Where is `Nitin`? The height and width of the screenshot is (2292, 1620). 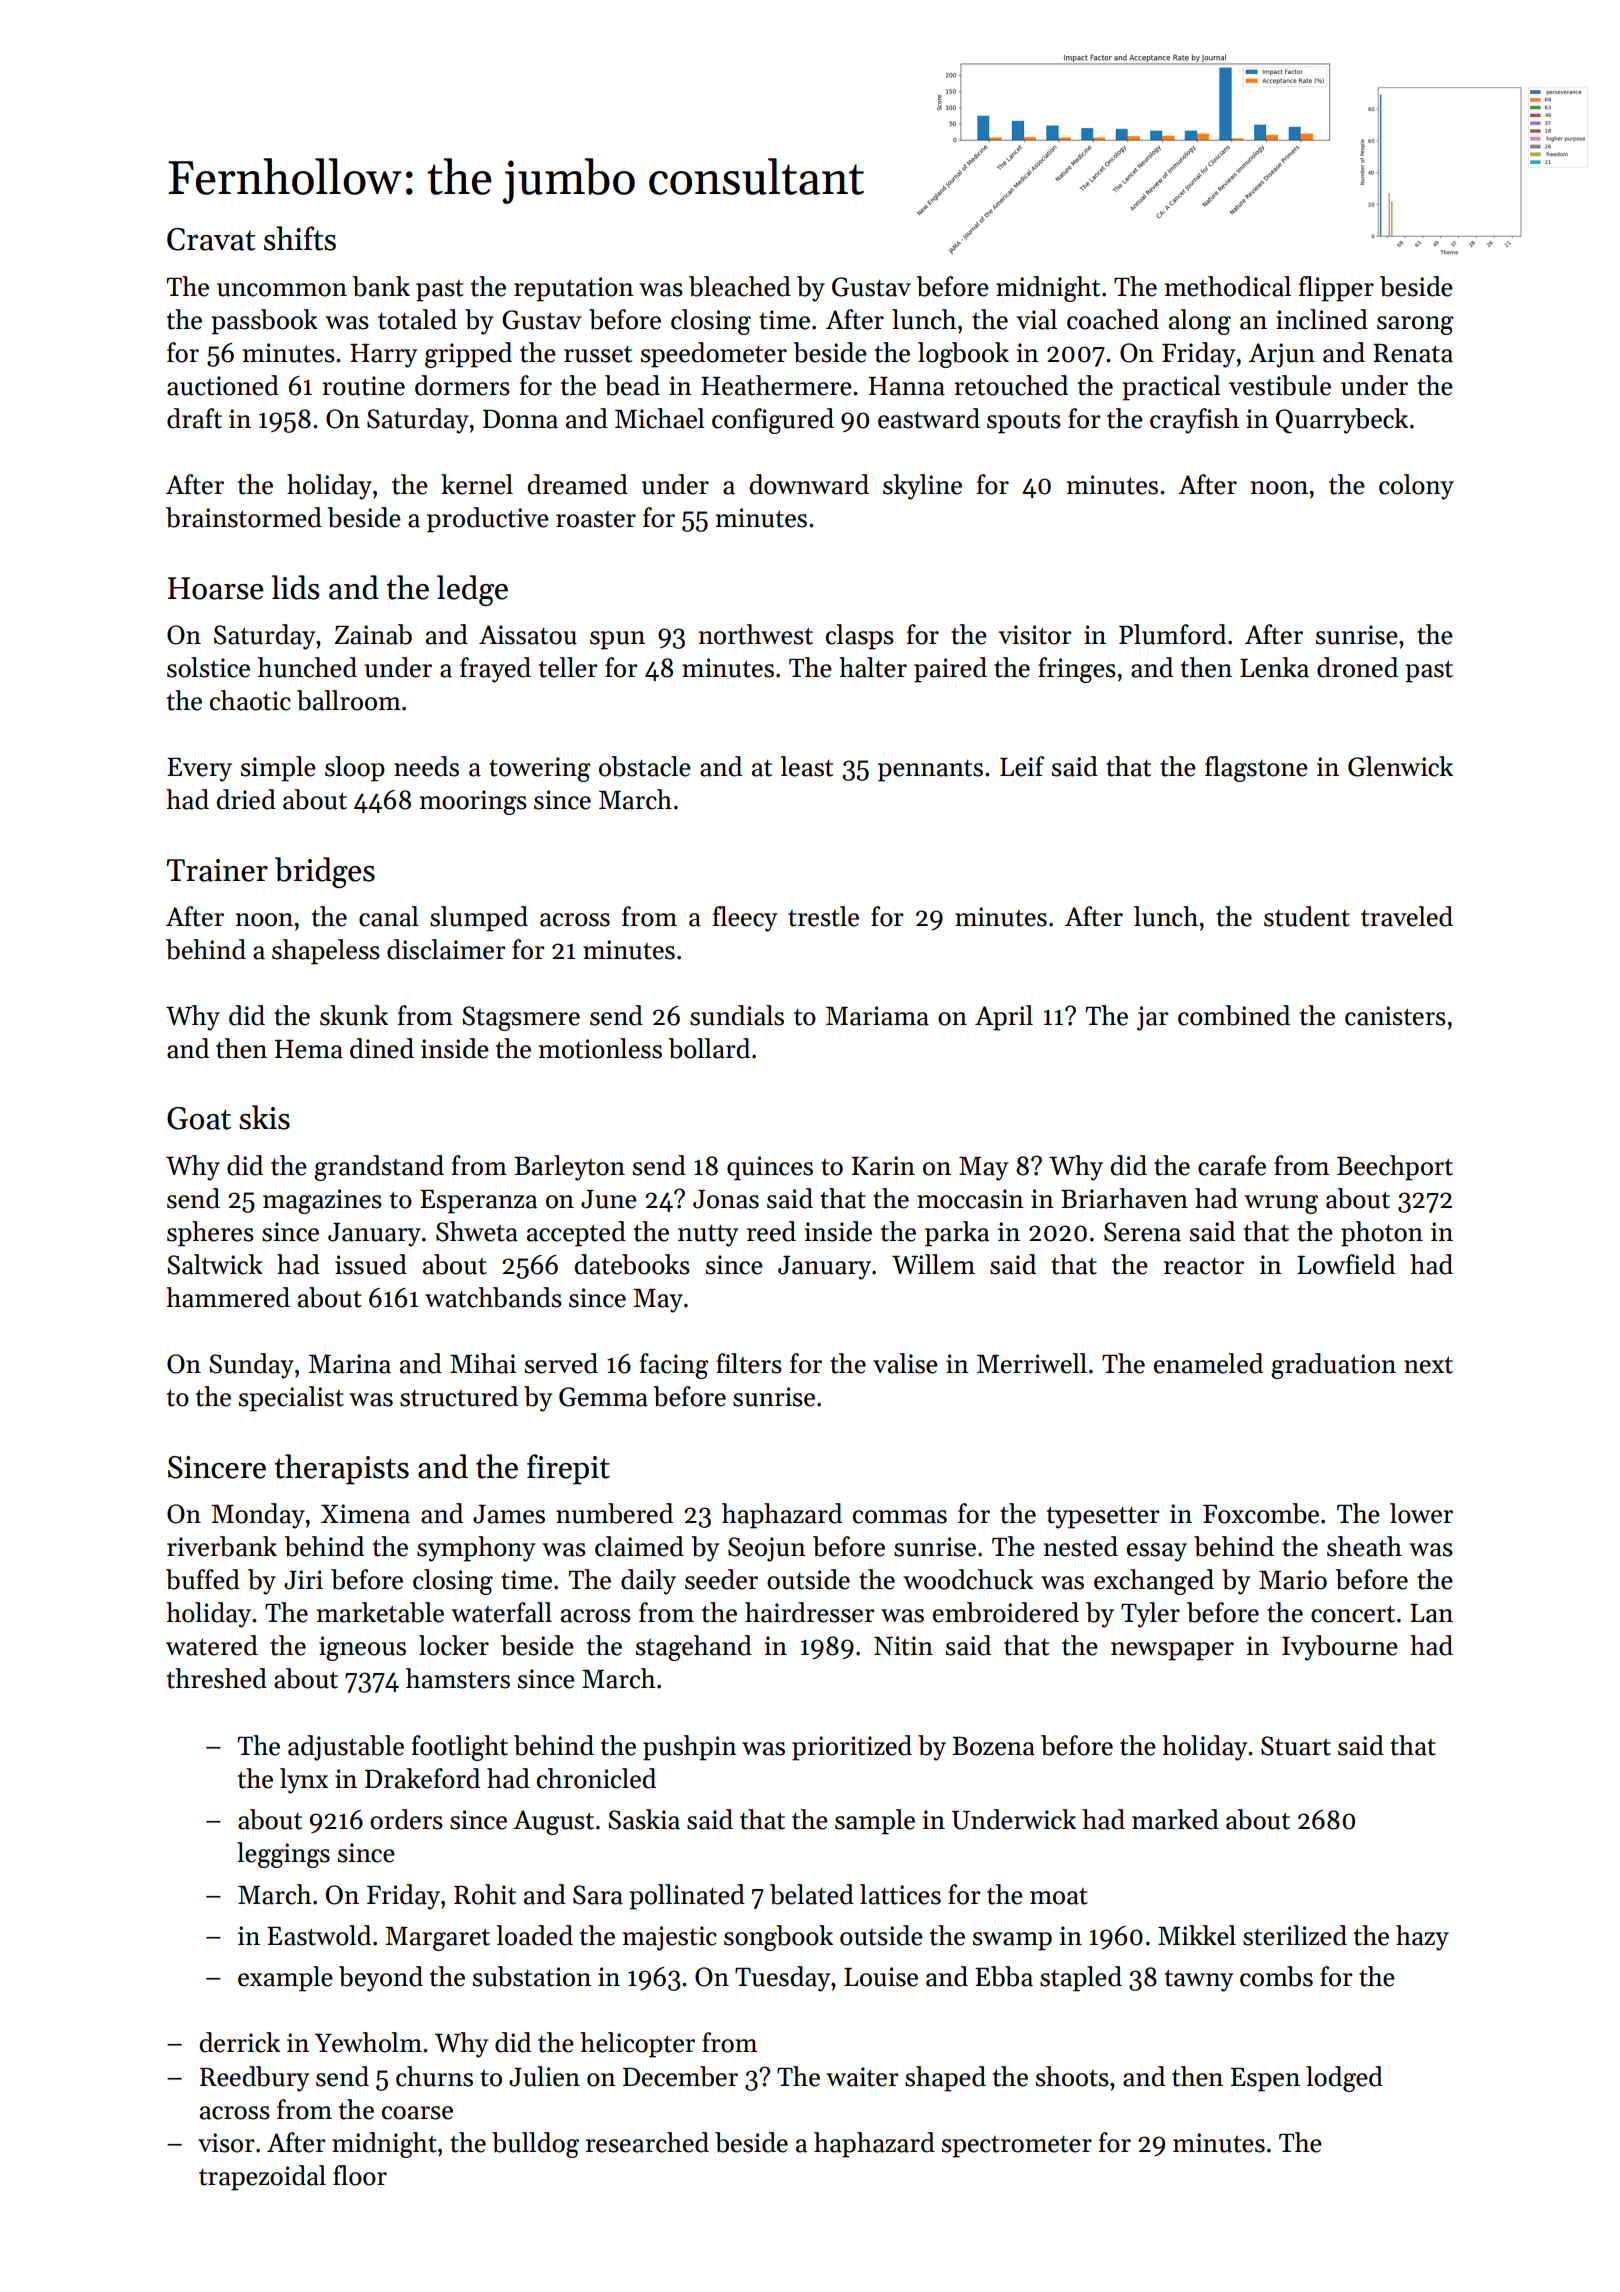 Nitin is located at coordinates (903, 1646).
